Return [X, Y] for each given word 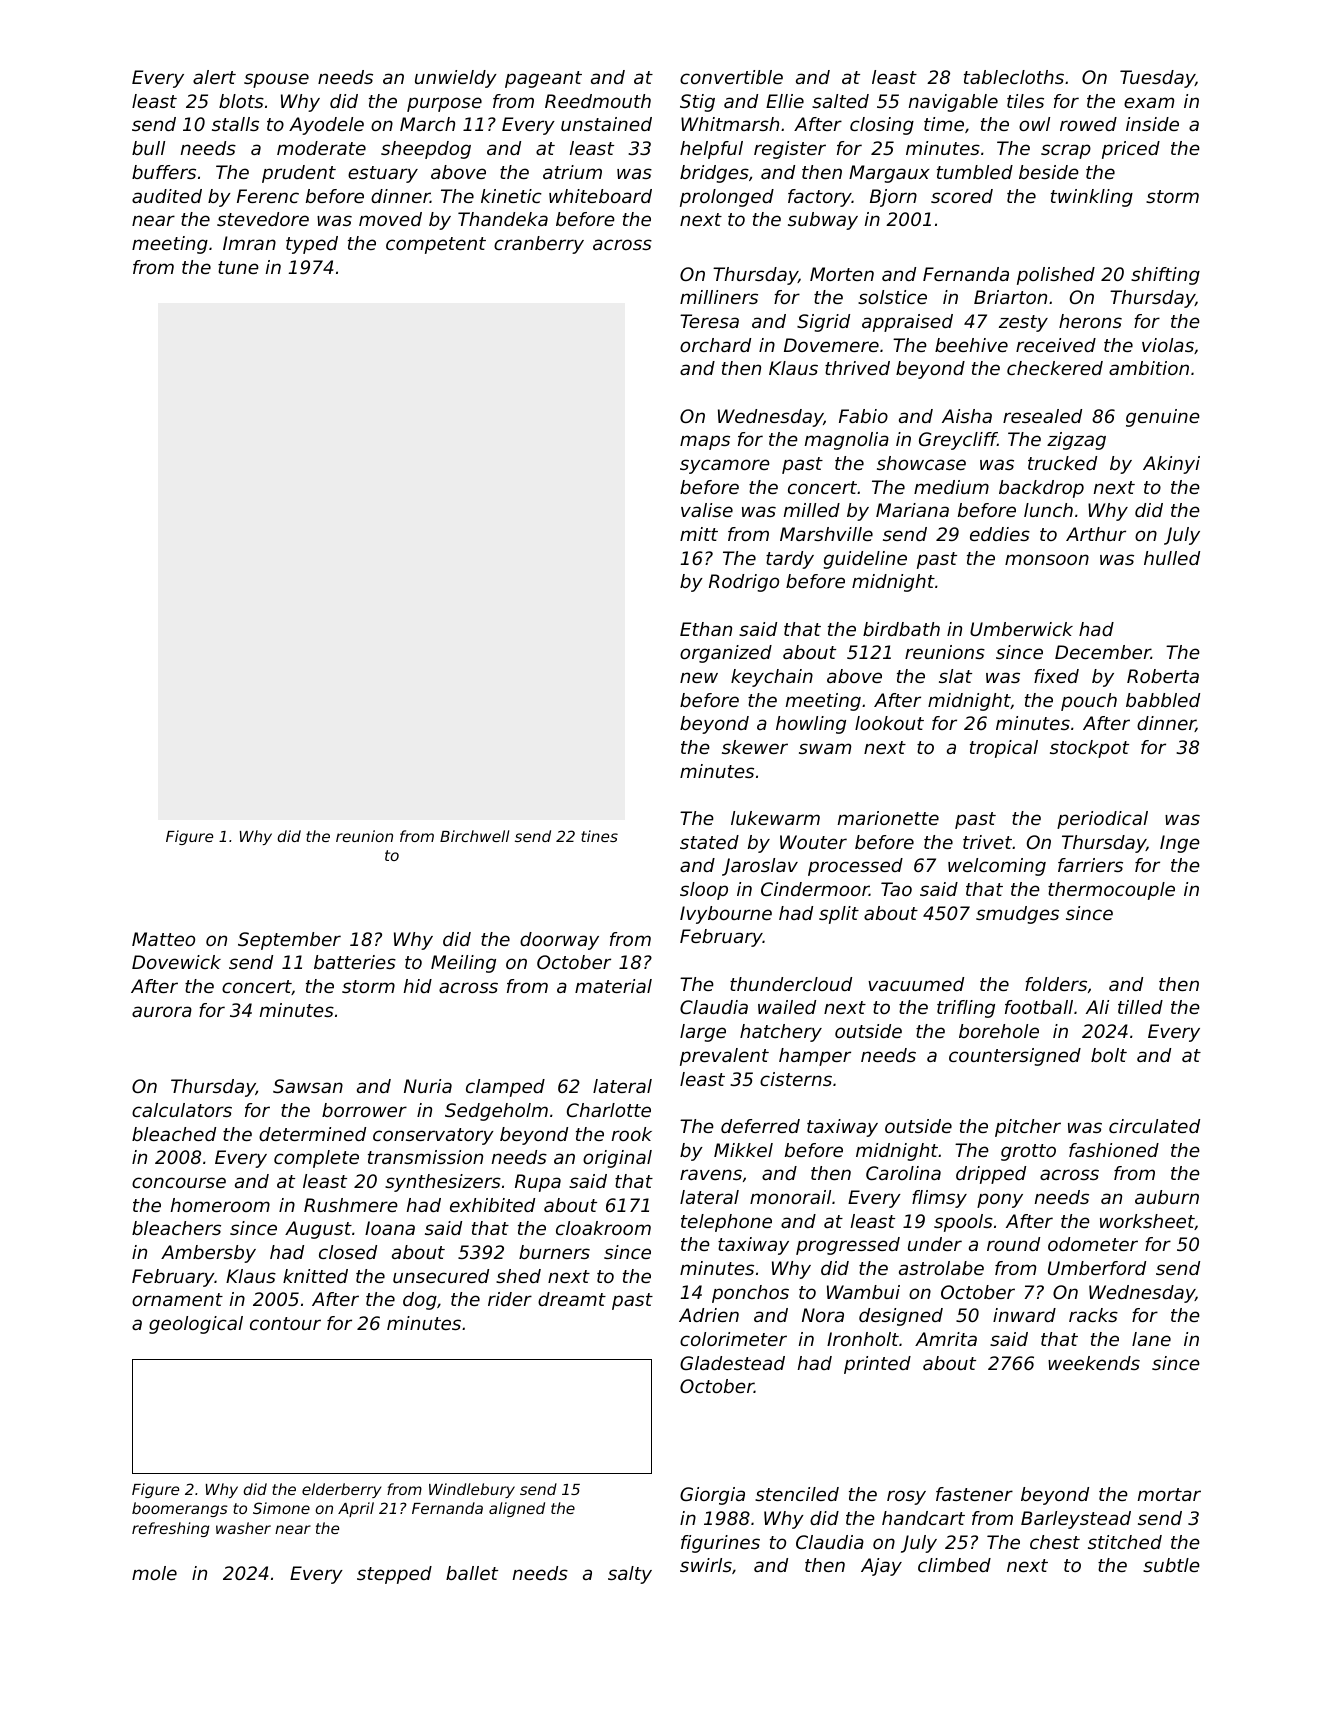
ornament [177, 1299]
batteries [355, 962]
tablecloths [1014, 77]
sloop [704, 891]
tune [238, 267]
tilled [1140, 1007]
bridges [714, 174]
